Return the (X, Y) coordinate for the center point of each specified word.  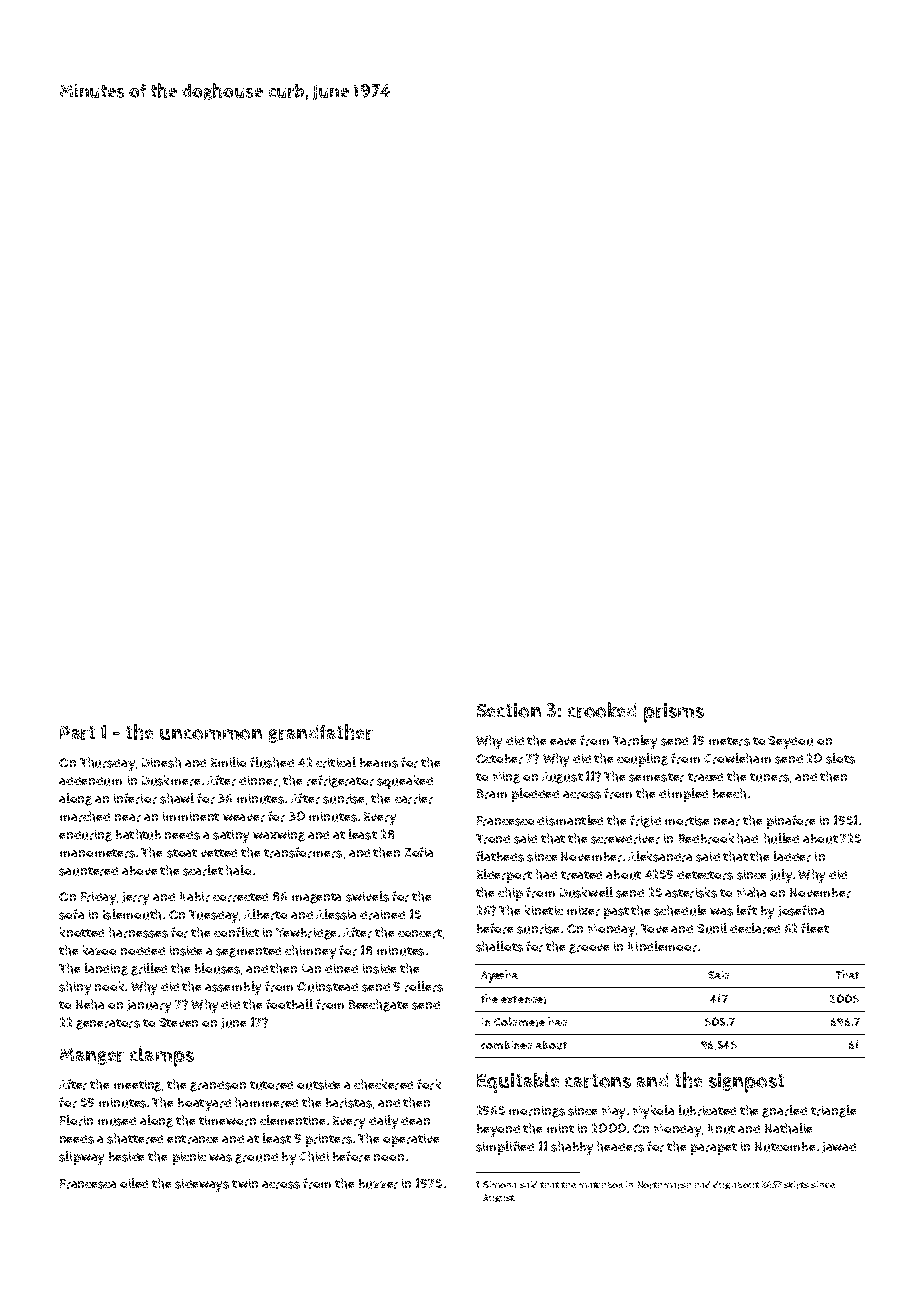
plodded (535, 795)
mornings (537, 1112)
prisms (674, 713)
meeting (137, 1086)
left (747, 910)
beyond (498, 1130)
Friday (98, 898)
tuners (769, 777)
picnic (189, 1158)
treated (581, 875)
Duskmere (171, 780)
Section (509, 710)
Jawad (839, 1147)
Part (77, 733)
